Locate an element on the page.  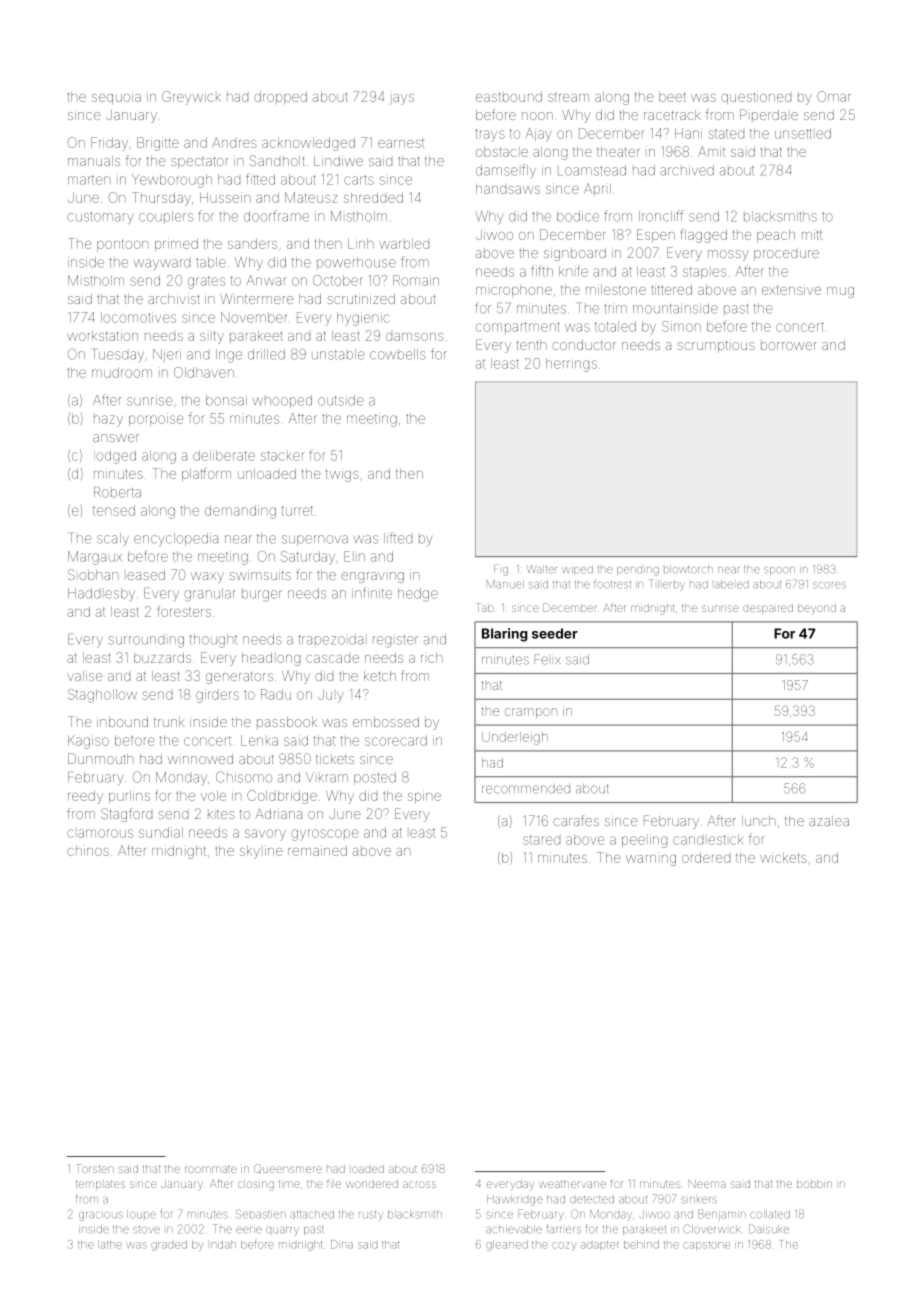
chinos is located at coordinates (88, 850).
